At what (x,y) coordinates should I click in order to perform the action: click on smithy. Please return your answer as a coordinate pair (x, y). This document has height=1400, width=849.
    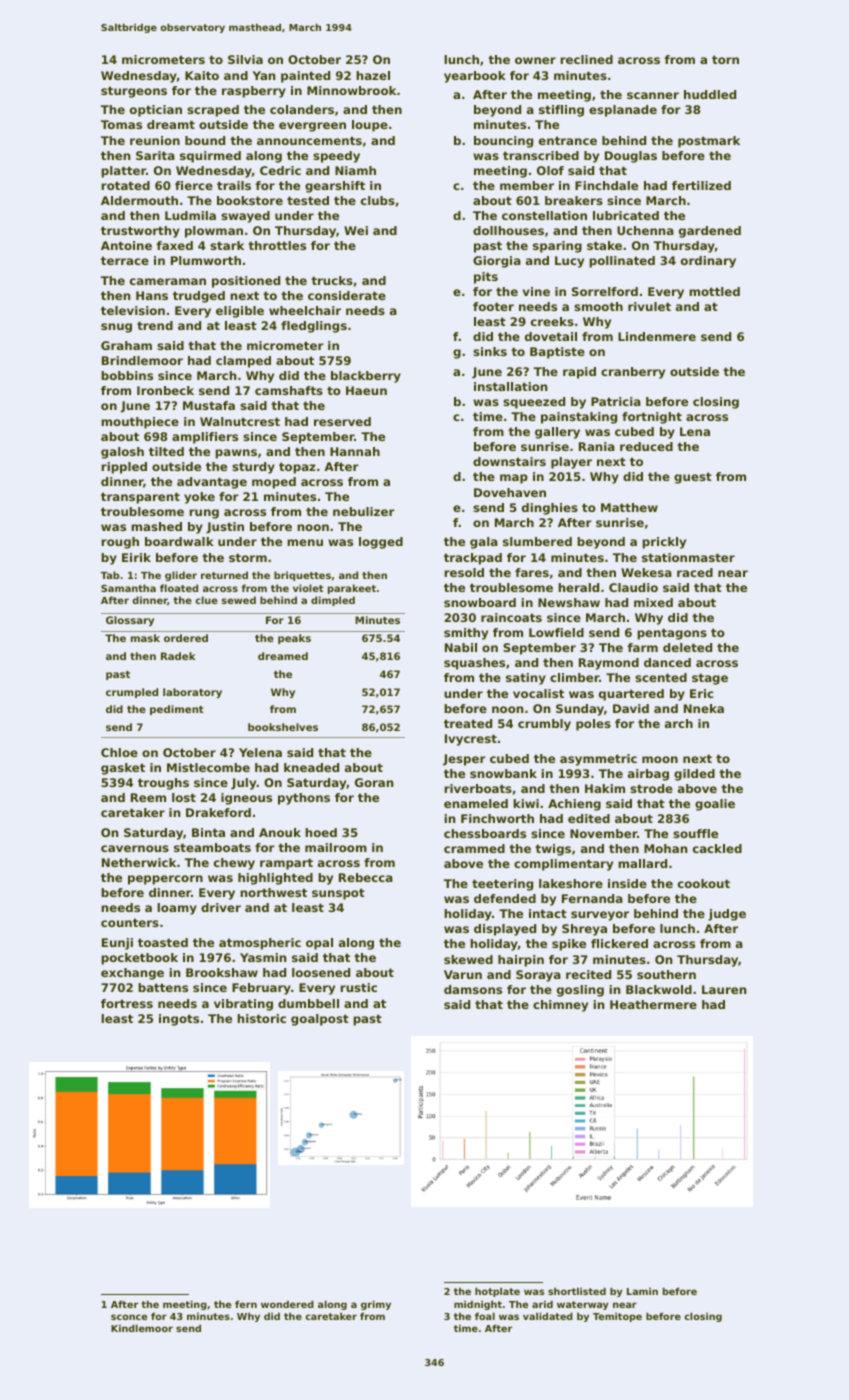
    Looking at the image, I should click on (466, 634).
